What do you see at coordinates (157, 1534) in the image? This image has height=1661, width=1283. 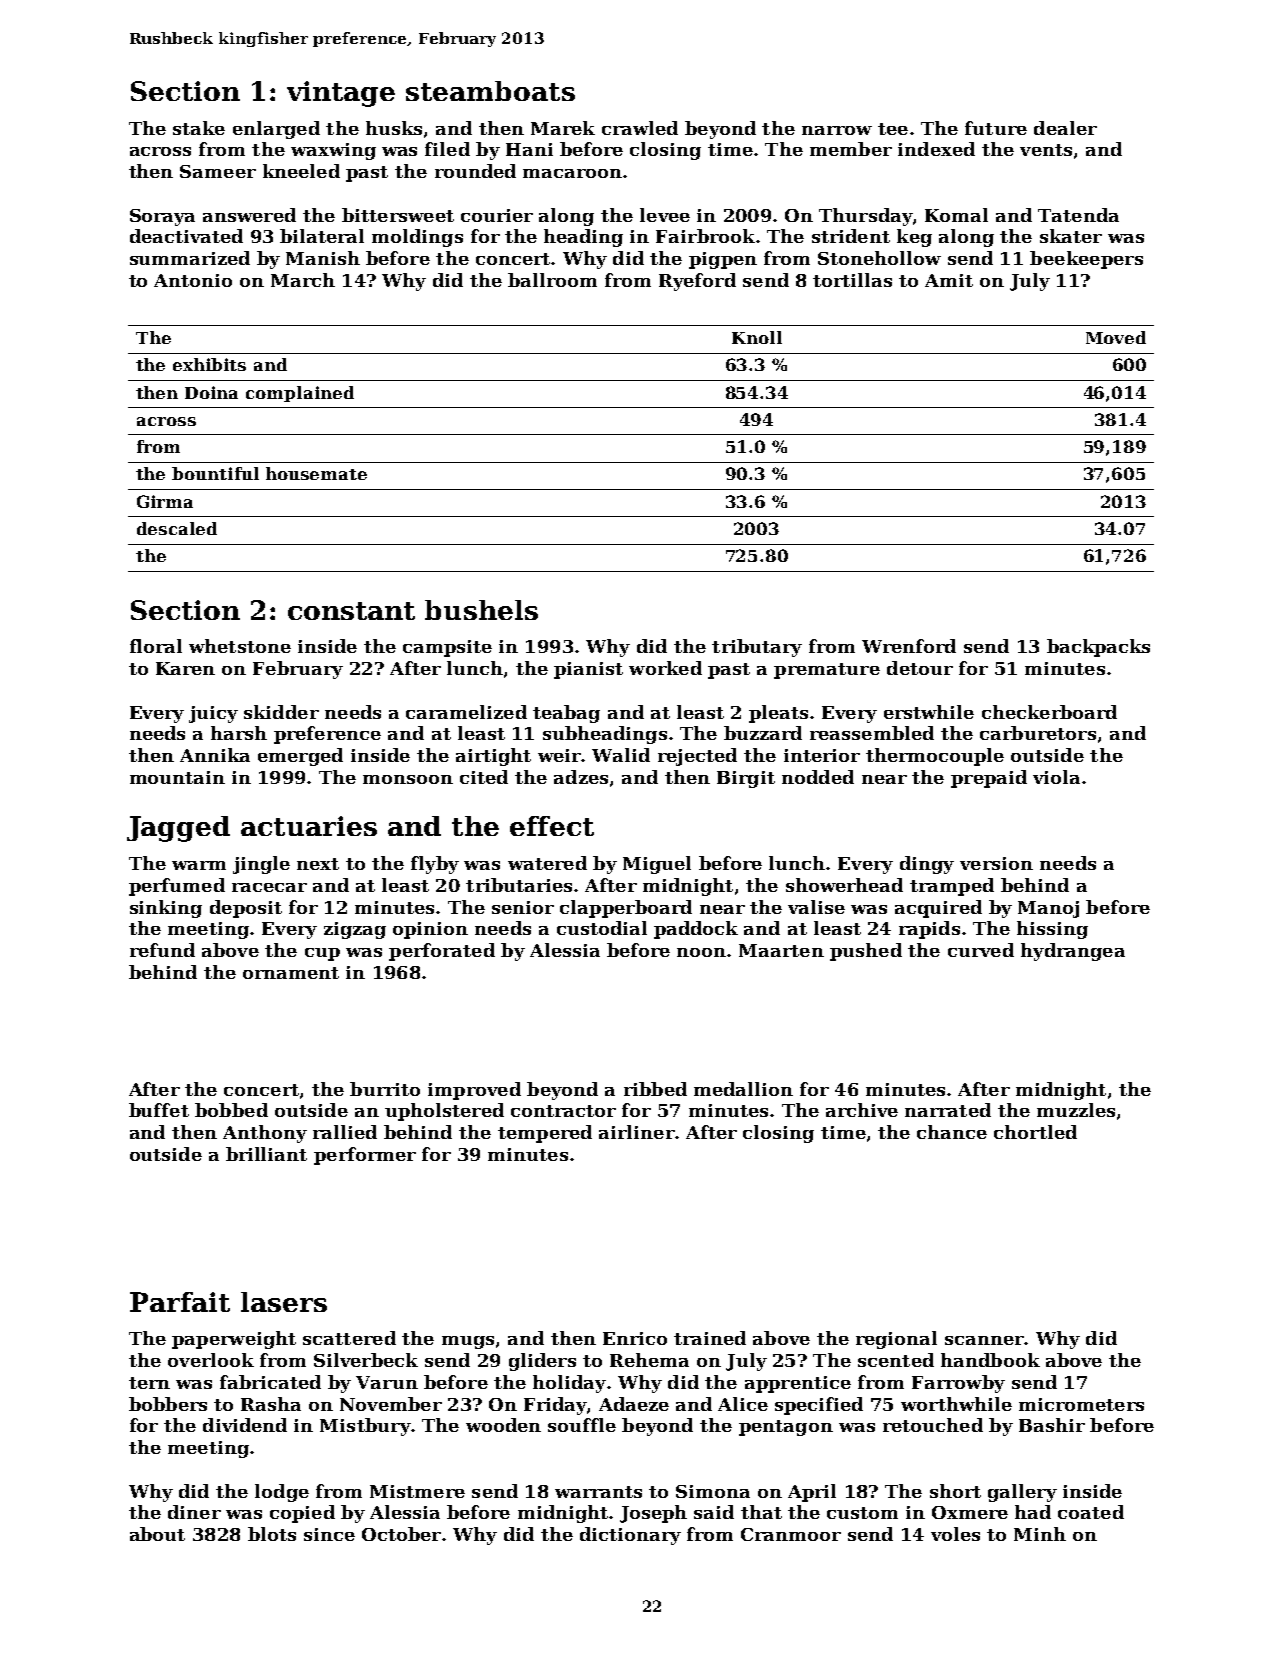 I see `about` at bounding box center [157, 1534].
